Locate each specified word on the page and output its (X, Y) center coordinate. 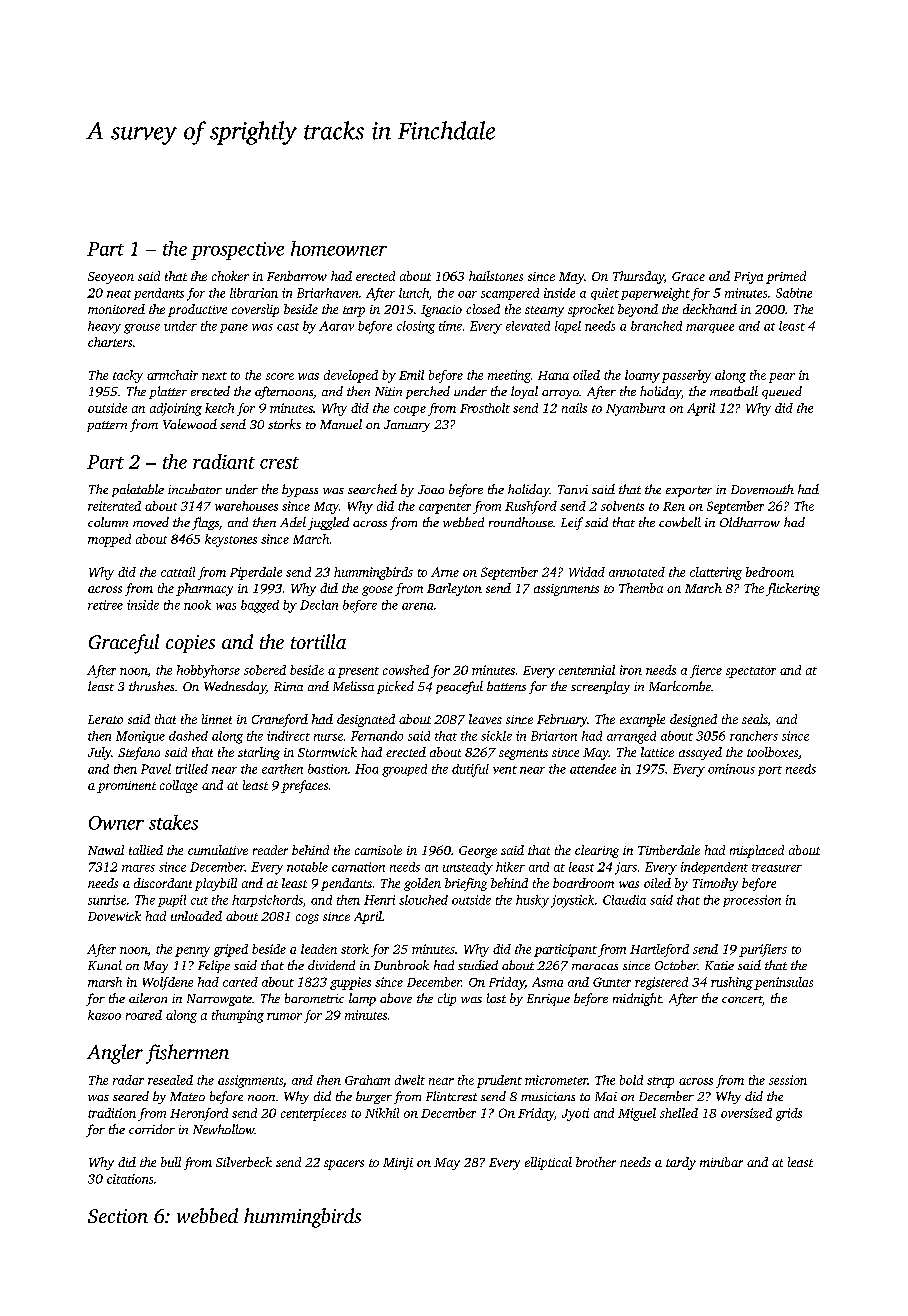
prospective (237, 251)
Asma (547, 982)
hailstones (496, 276)
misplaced (757, 851)
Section (118, 1216)
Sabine (794, 293)
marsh (105, 982)
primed (786, 277)
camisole (378, 850)
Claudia (624, 900)
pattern (107, 426)
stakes (173, 822)
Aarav (336, 326)
